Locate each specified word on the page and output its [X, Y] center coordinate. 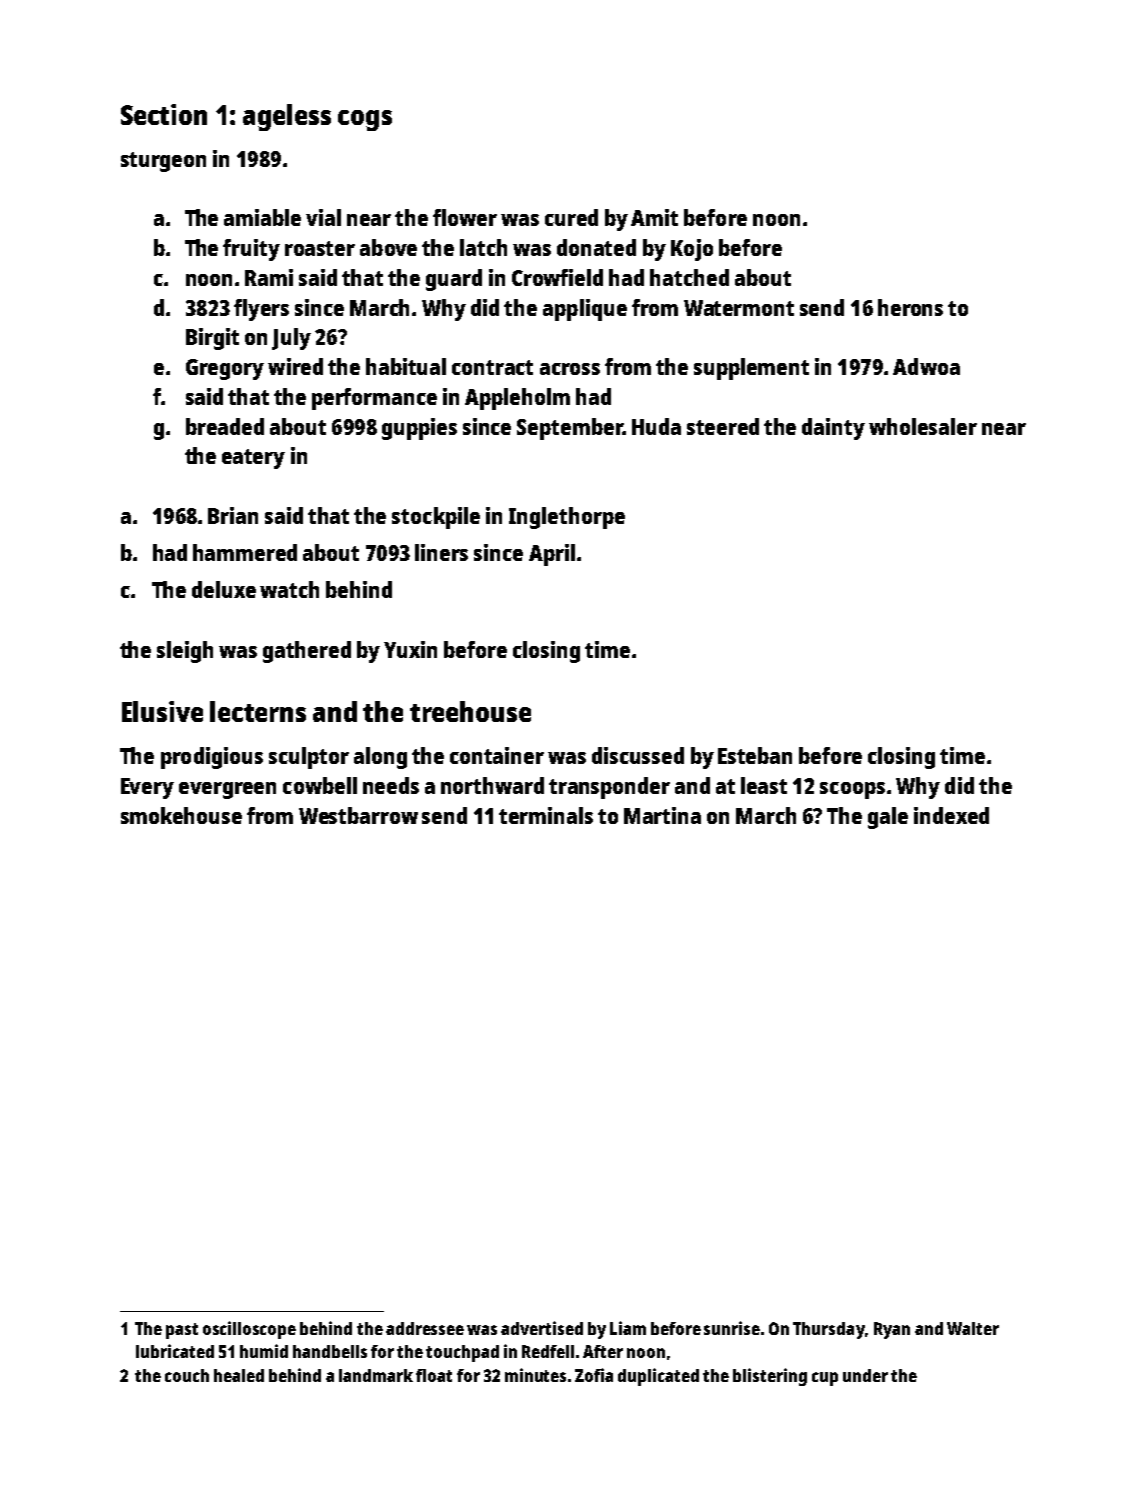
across [570, 369]
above [388, 247]
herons [910, 307]
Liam [628, 1328]
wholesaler [923, 426]
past [182, 1331]
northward [492, 785]
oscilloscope [249, 1330]
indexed [951, 815]
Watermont [739, 308]
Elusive [162, 711]
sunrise [732, 1328]
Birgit [212, 339]
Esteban [755, 755]
